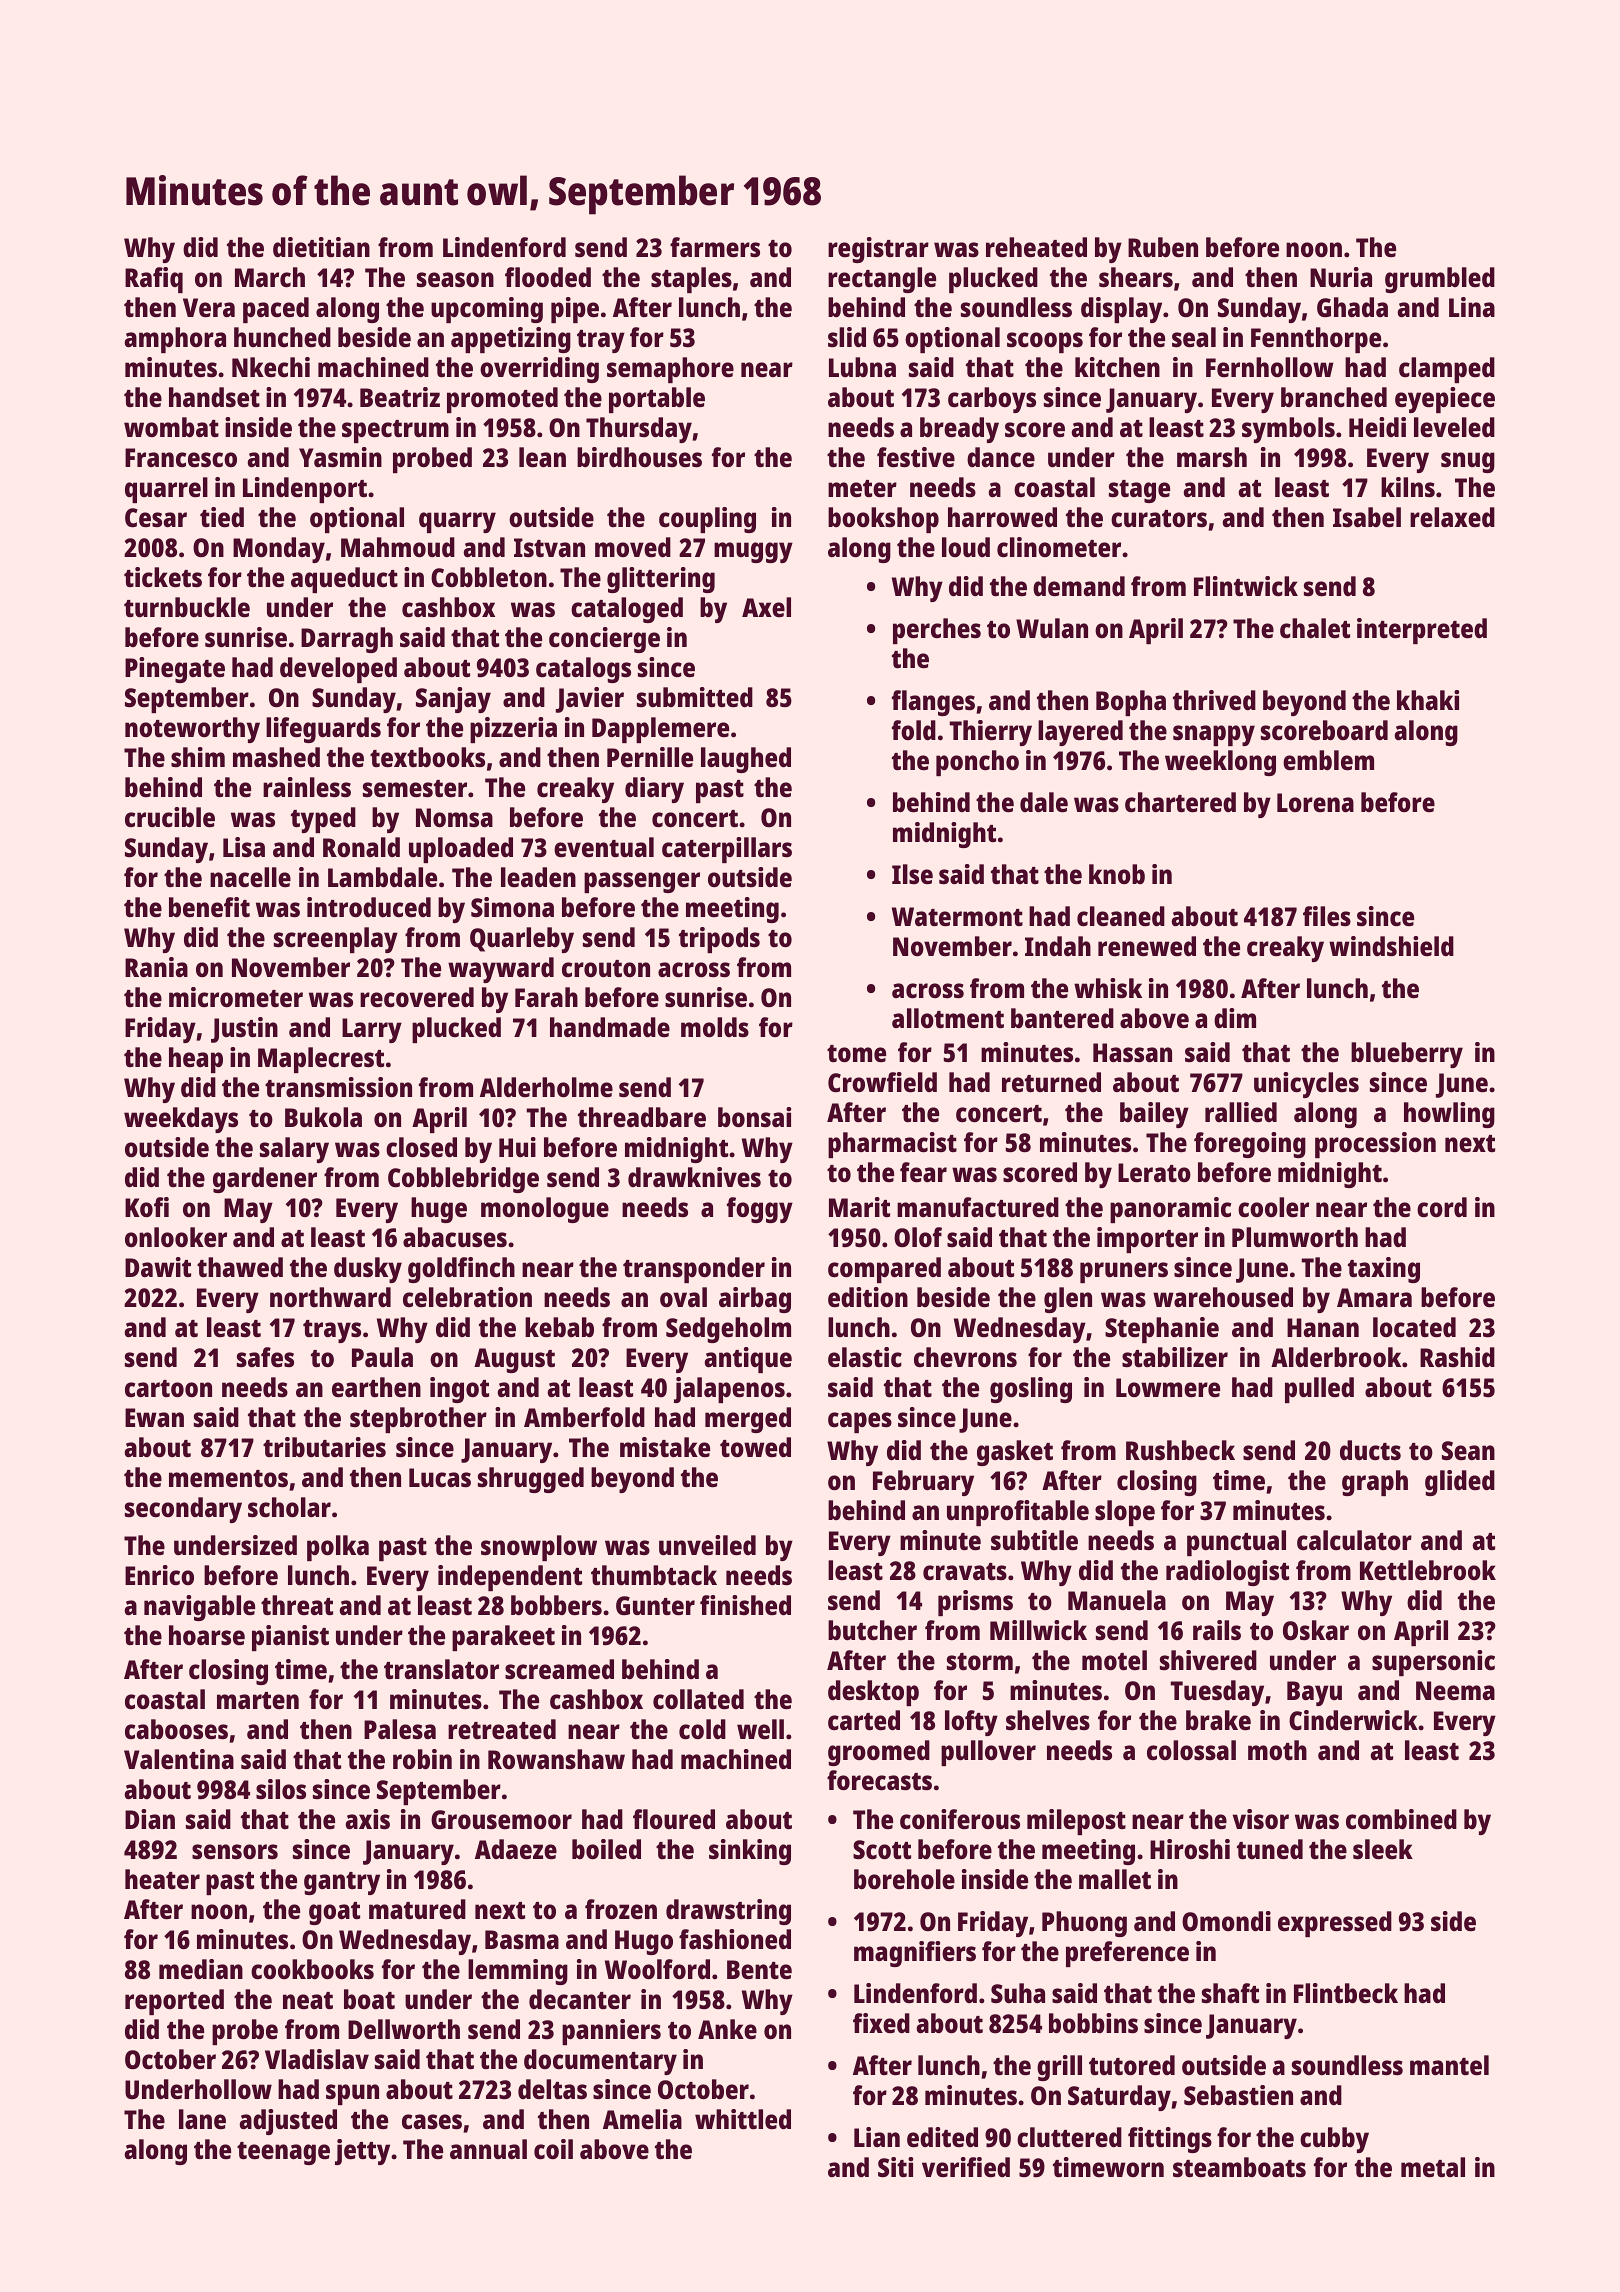  I want to click on Siti, so click(895, 2167).
